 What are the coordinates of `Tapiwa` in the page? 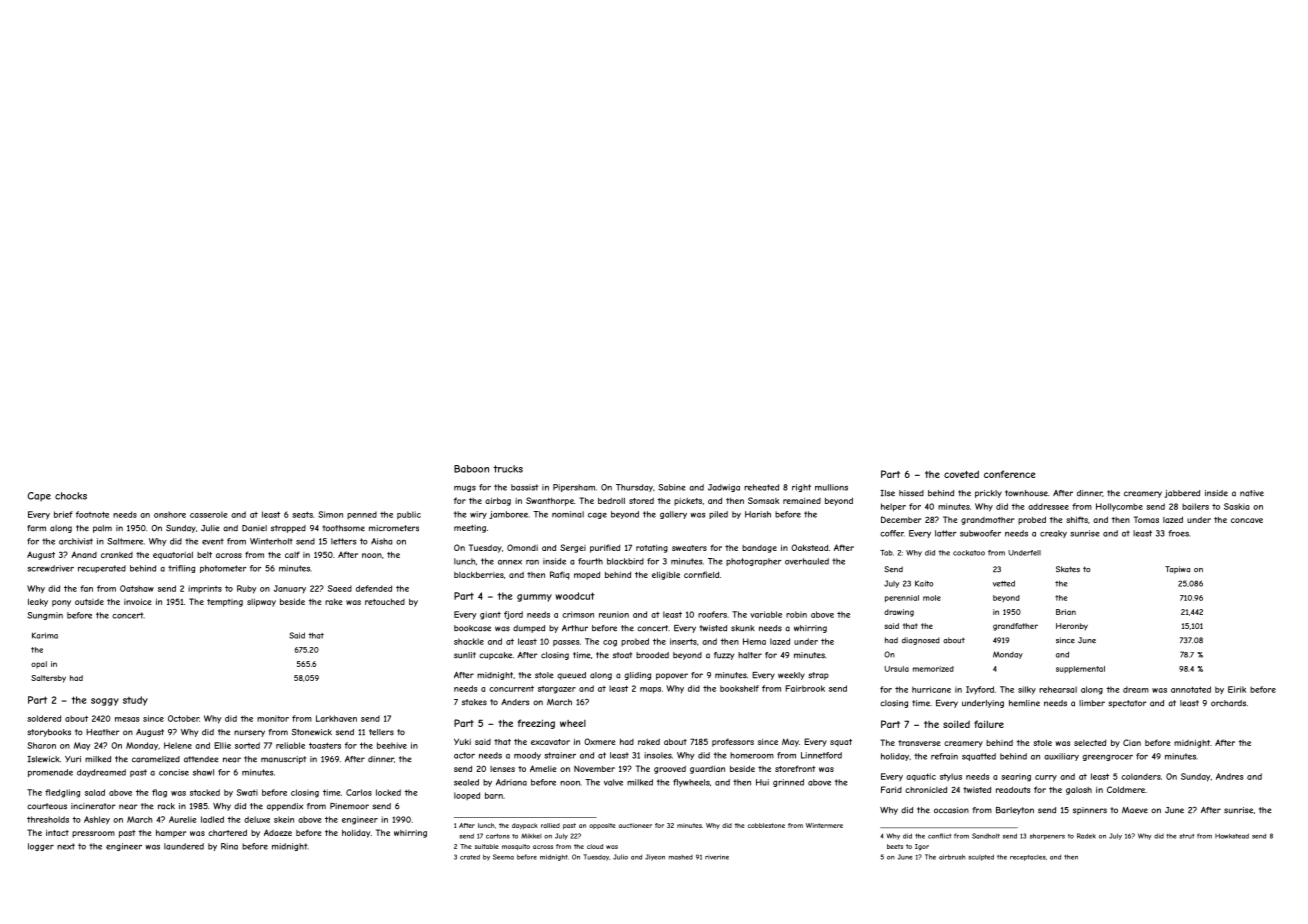 It's located at (1177, 570).
